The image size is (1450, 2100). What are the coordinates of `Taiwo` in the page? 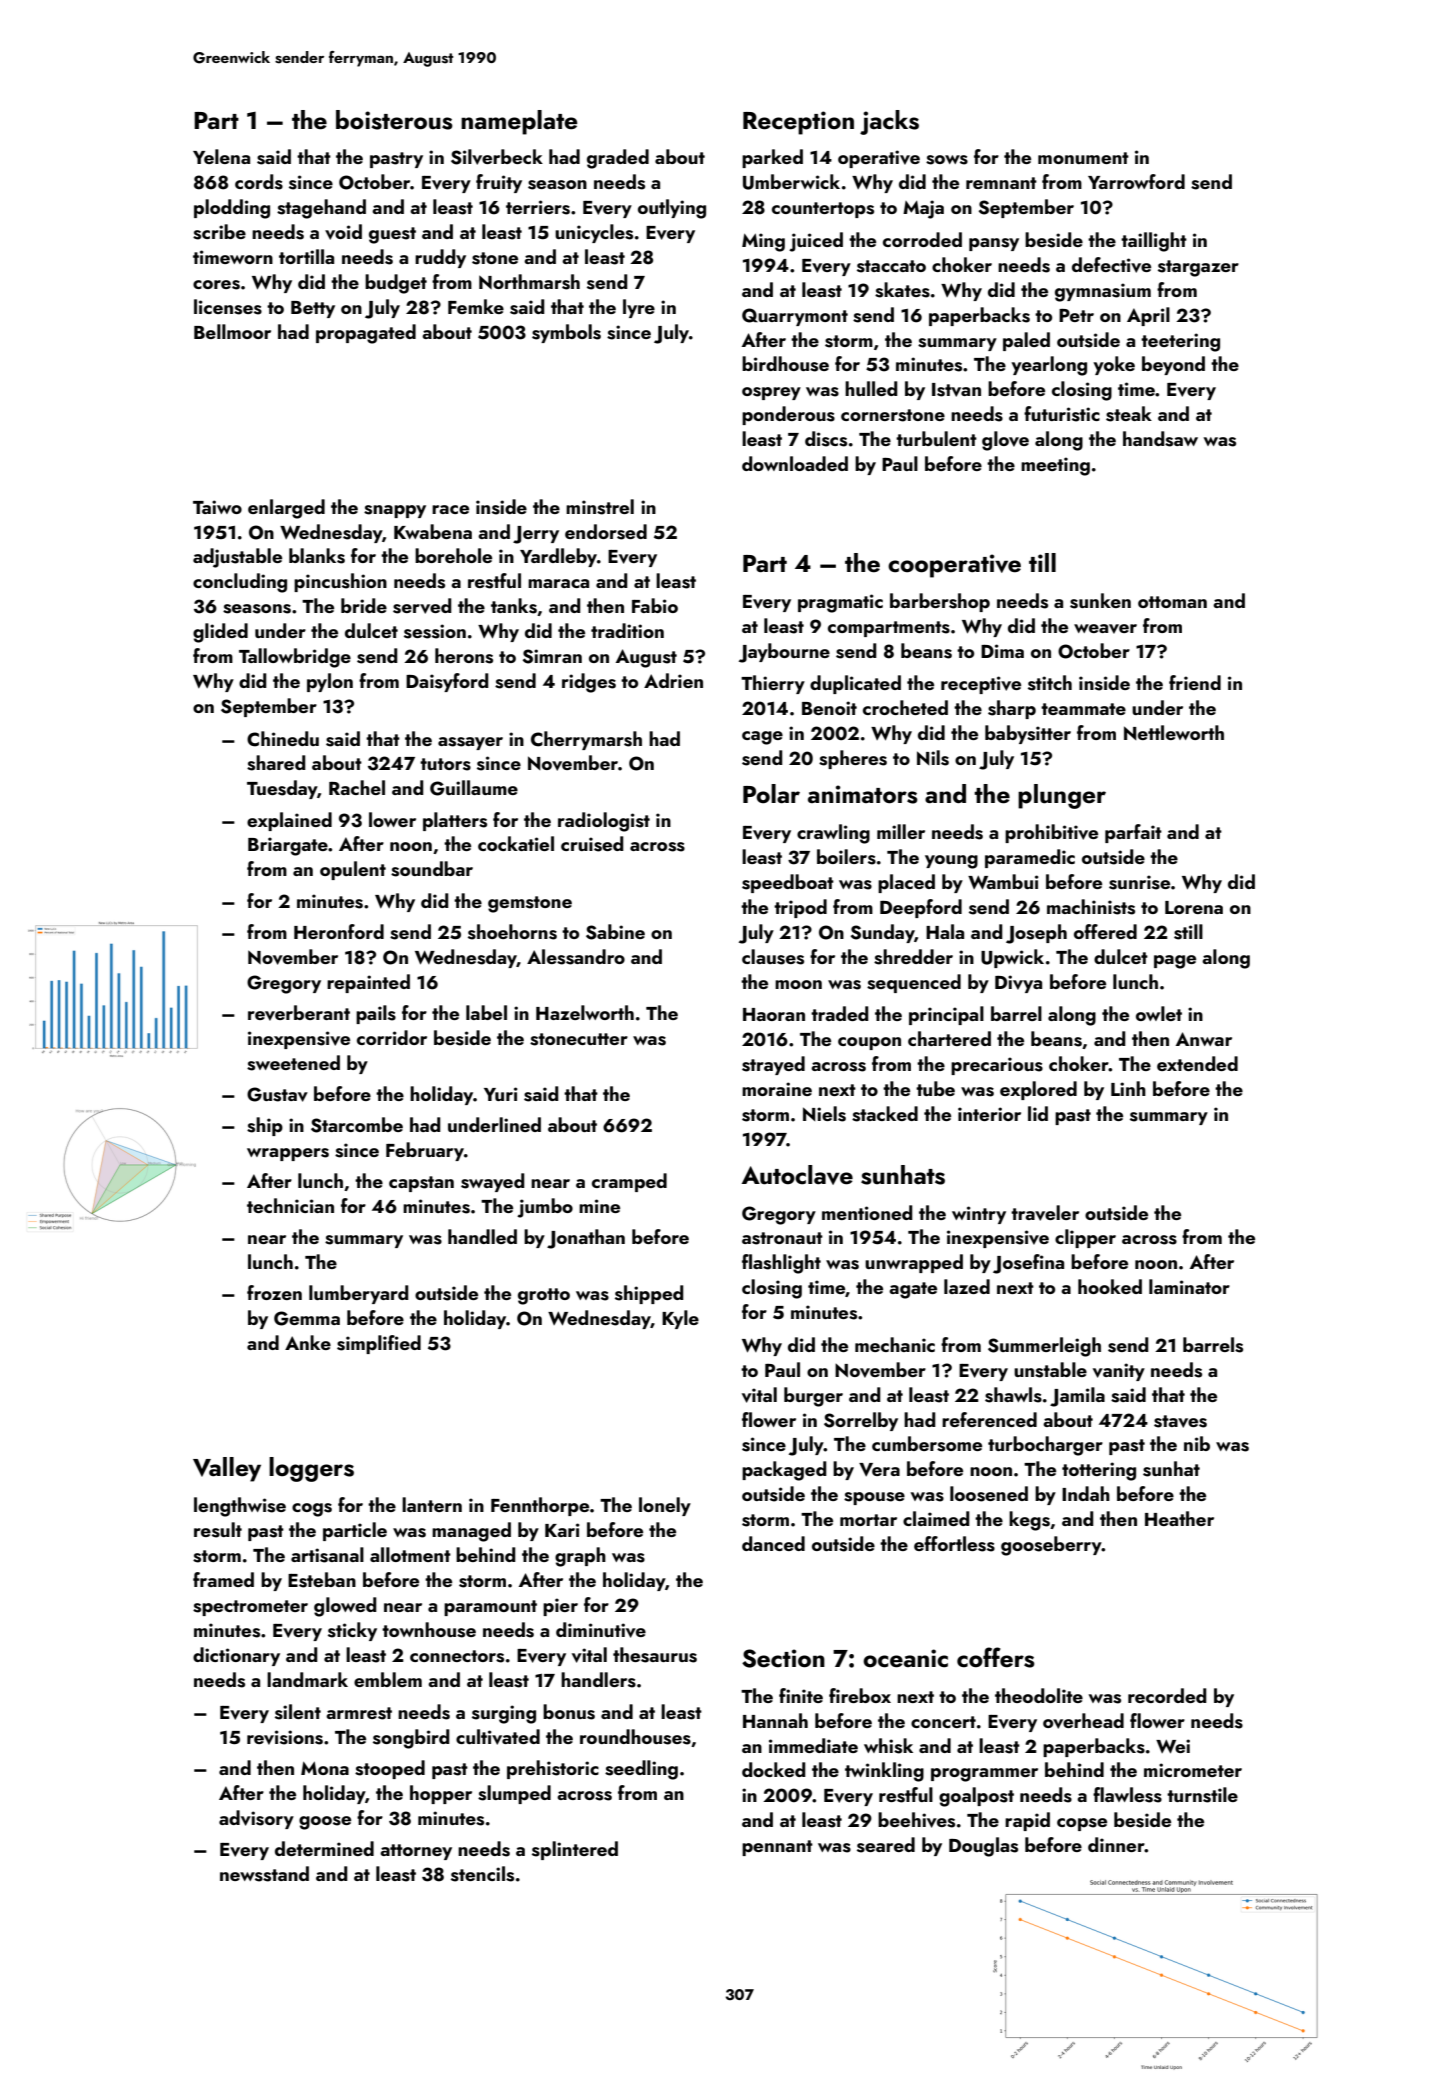 It's located at (217, 507).
